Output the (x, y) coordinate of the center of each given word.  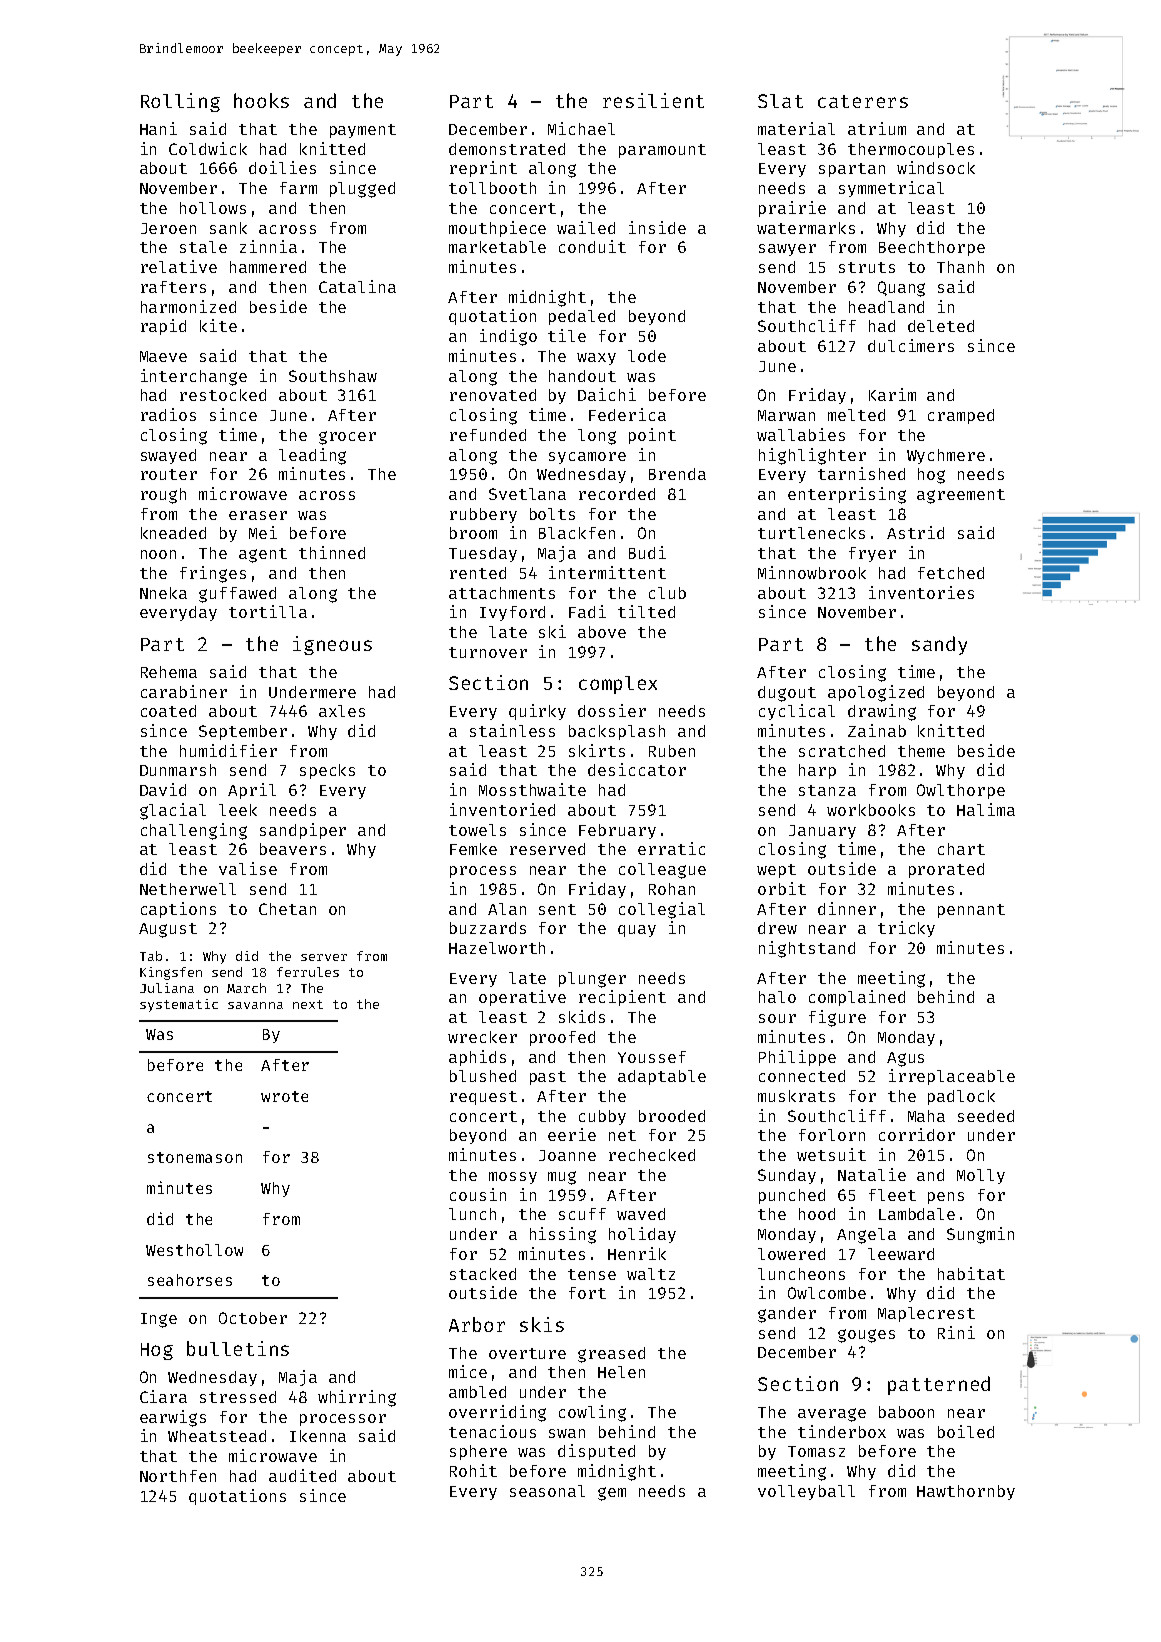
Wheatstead (217, 1436)
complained (857, 998)
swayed (168, 456)
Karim (892, 394)
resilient (653, 100)
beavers (293, 849)
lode (647, 356)
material (796, 128)
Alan (507, 909)
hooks (261, 100)
